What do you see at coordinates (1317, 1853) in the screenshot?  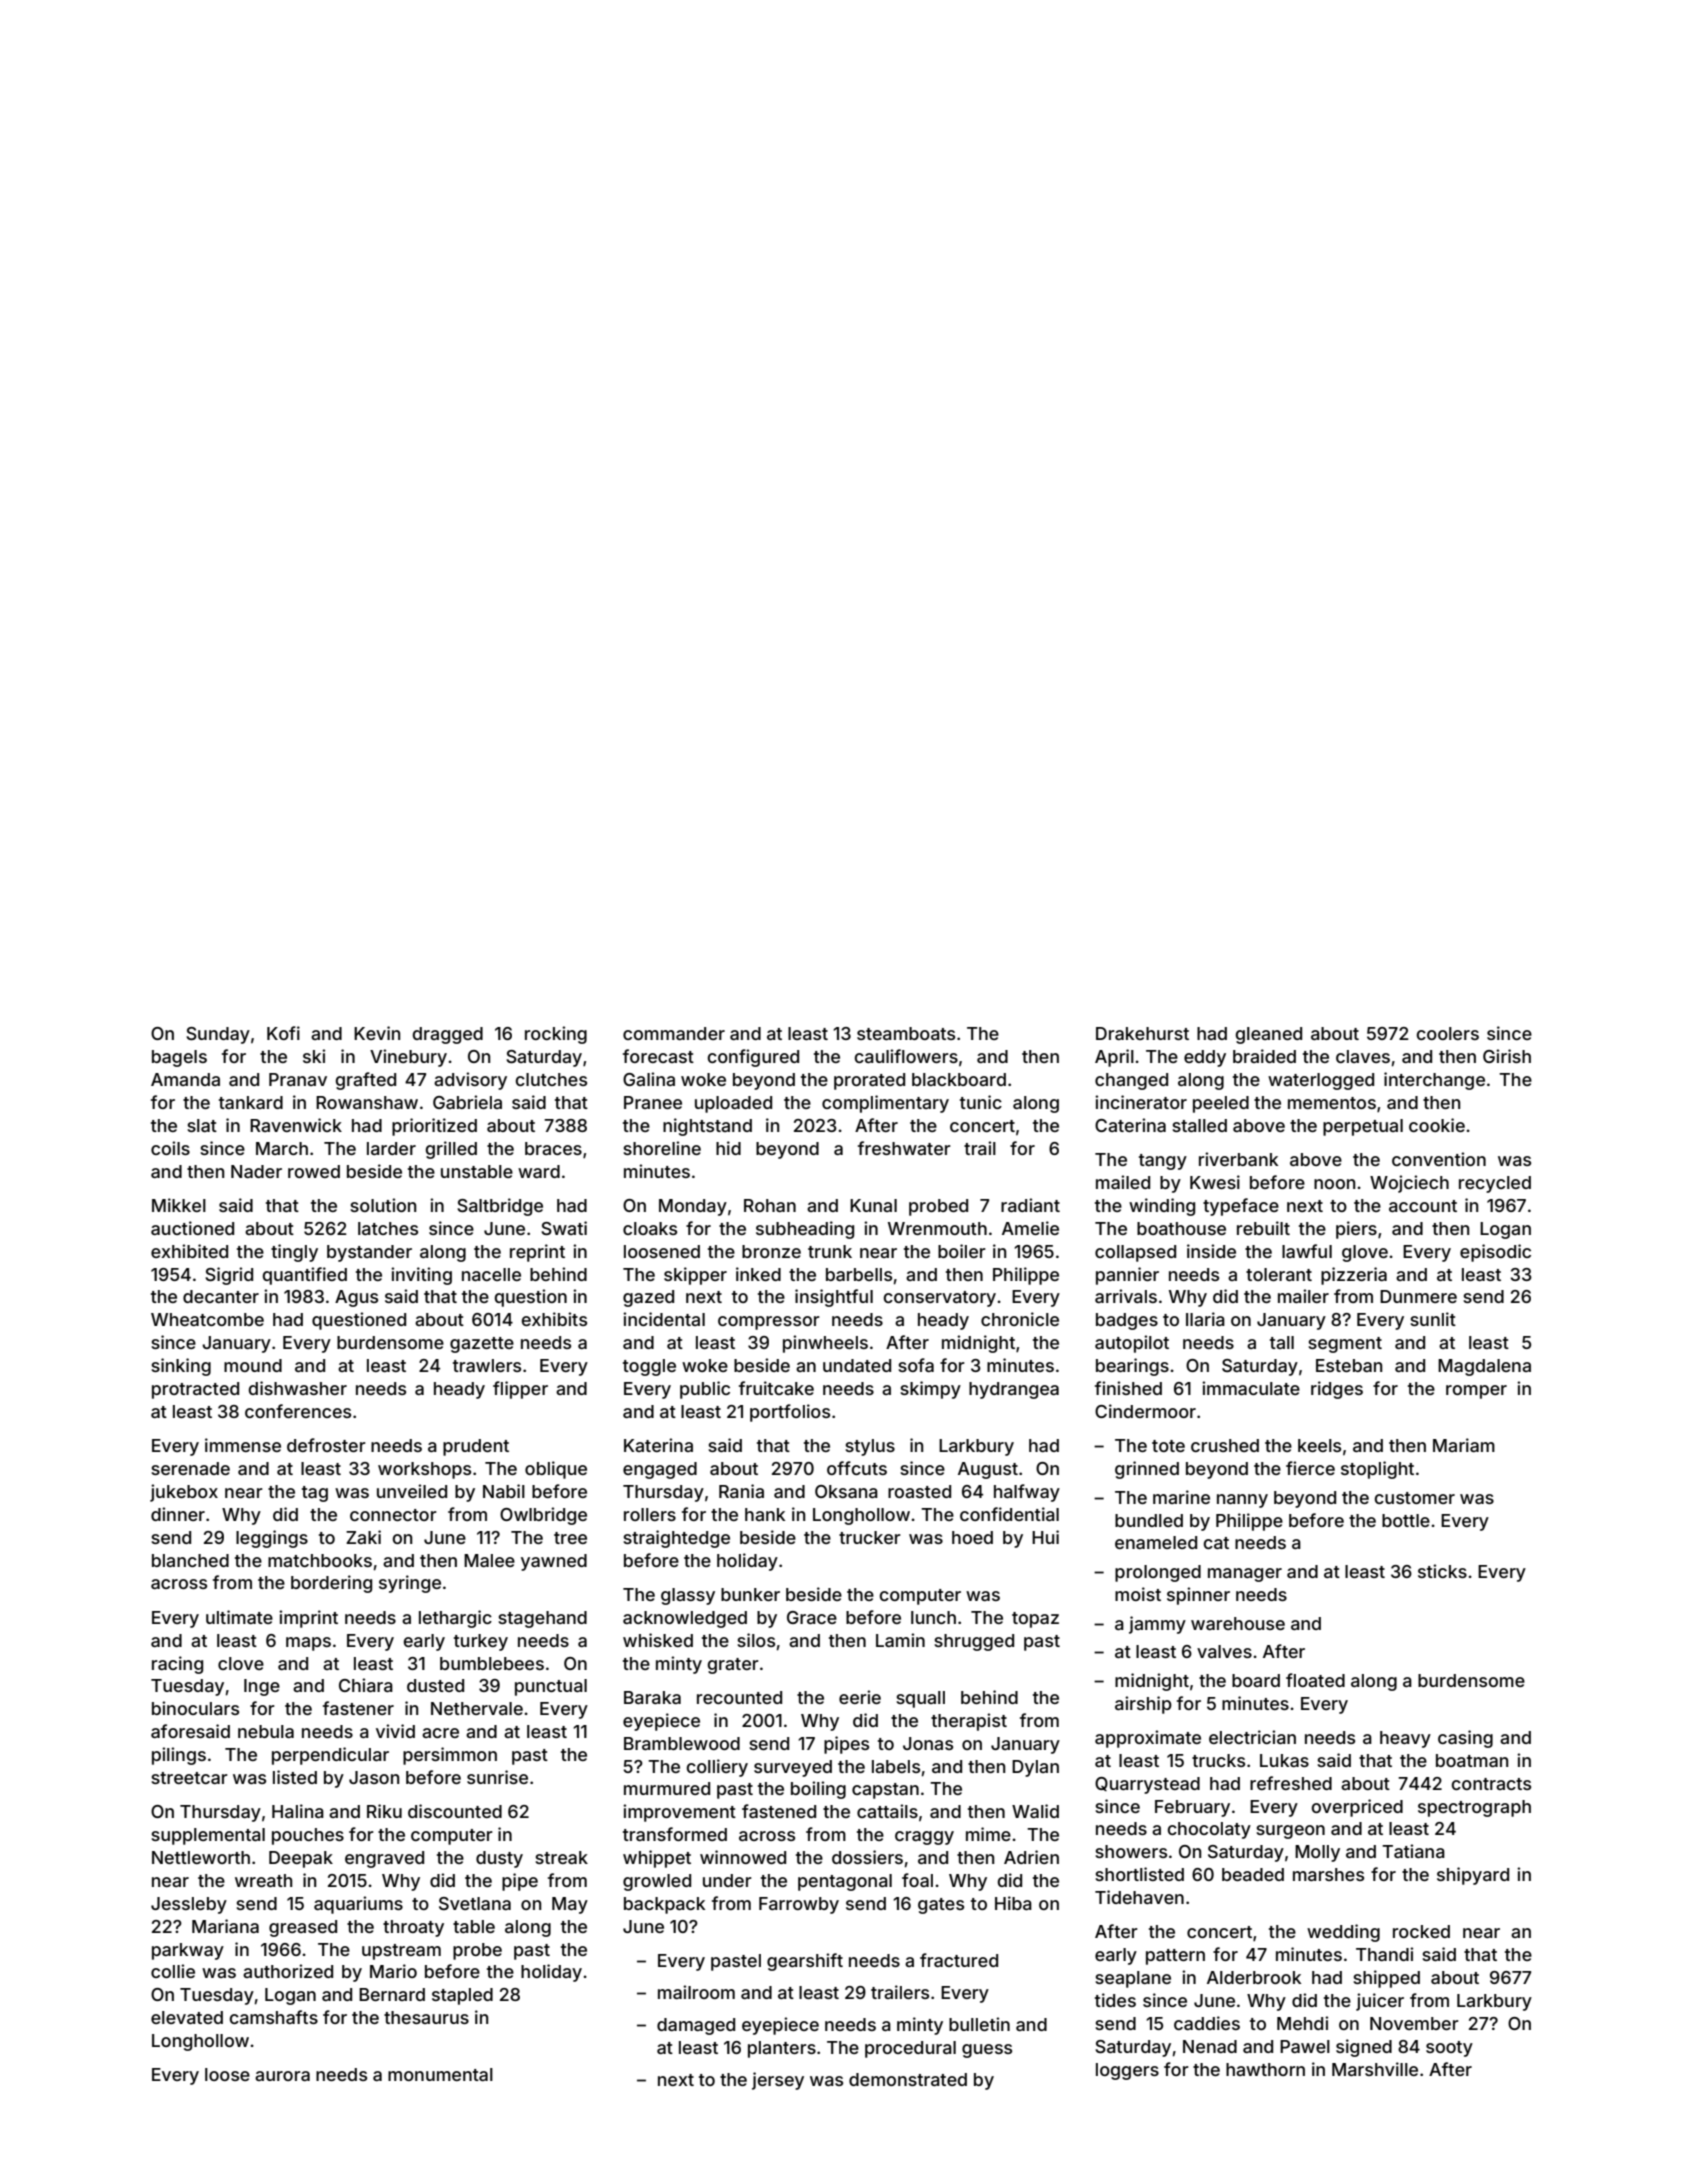 I see `Molly` at bounding box center [1317, 1853].
